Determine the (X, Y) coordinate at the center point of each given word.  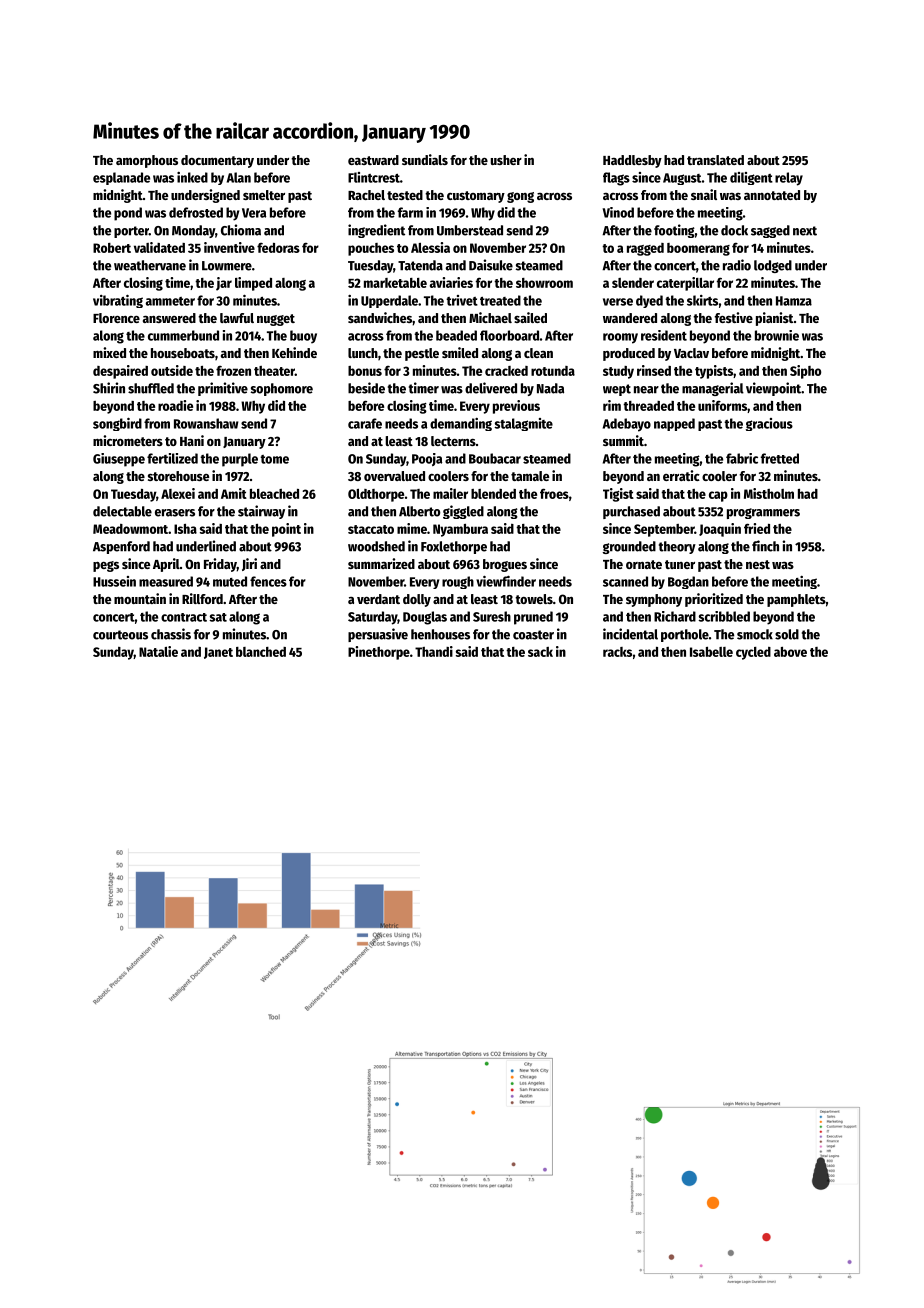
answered (169, 318)
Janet (218, 653)
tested (405, 195)
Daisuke (491, 265)
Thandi (434, 651)
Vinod (618, 212)
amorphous (147, 161)
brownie (777, 335)
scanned (625, 581)
